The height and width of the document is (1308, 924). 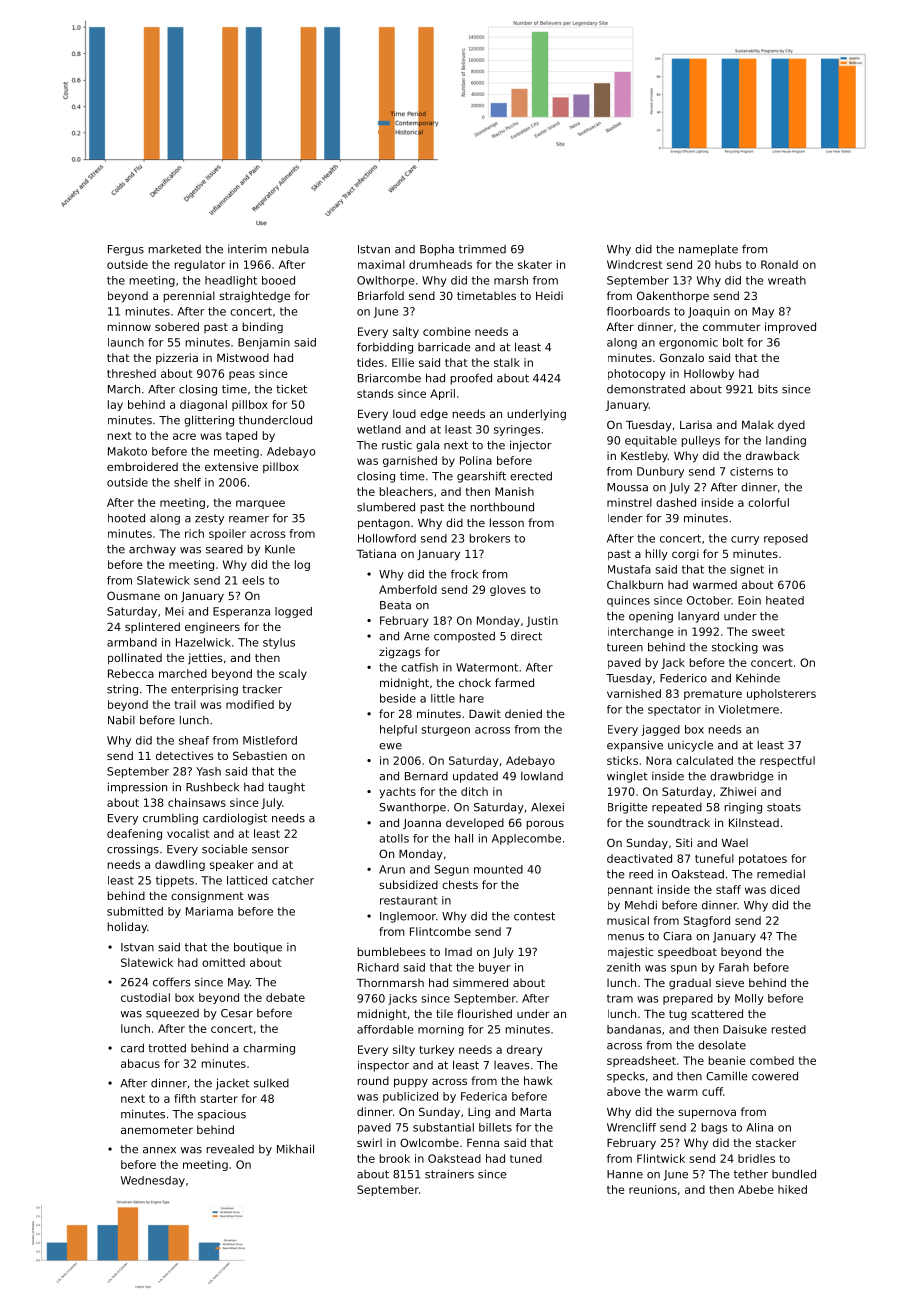 What do you see at coordinates (758, 424) in the document?
I see `Malak` at bounding box center [758, 424].
